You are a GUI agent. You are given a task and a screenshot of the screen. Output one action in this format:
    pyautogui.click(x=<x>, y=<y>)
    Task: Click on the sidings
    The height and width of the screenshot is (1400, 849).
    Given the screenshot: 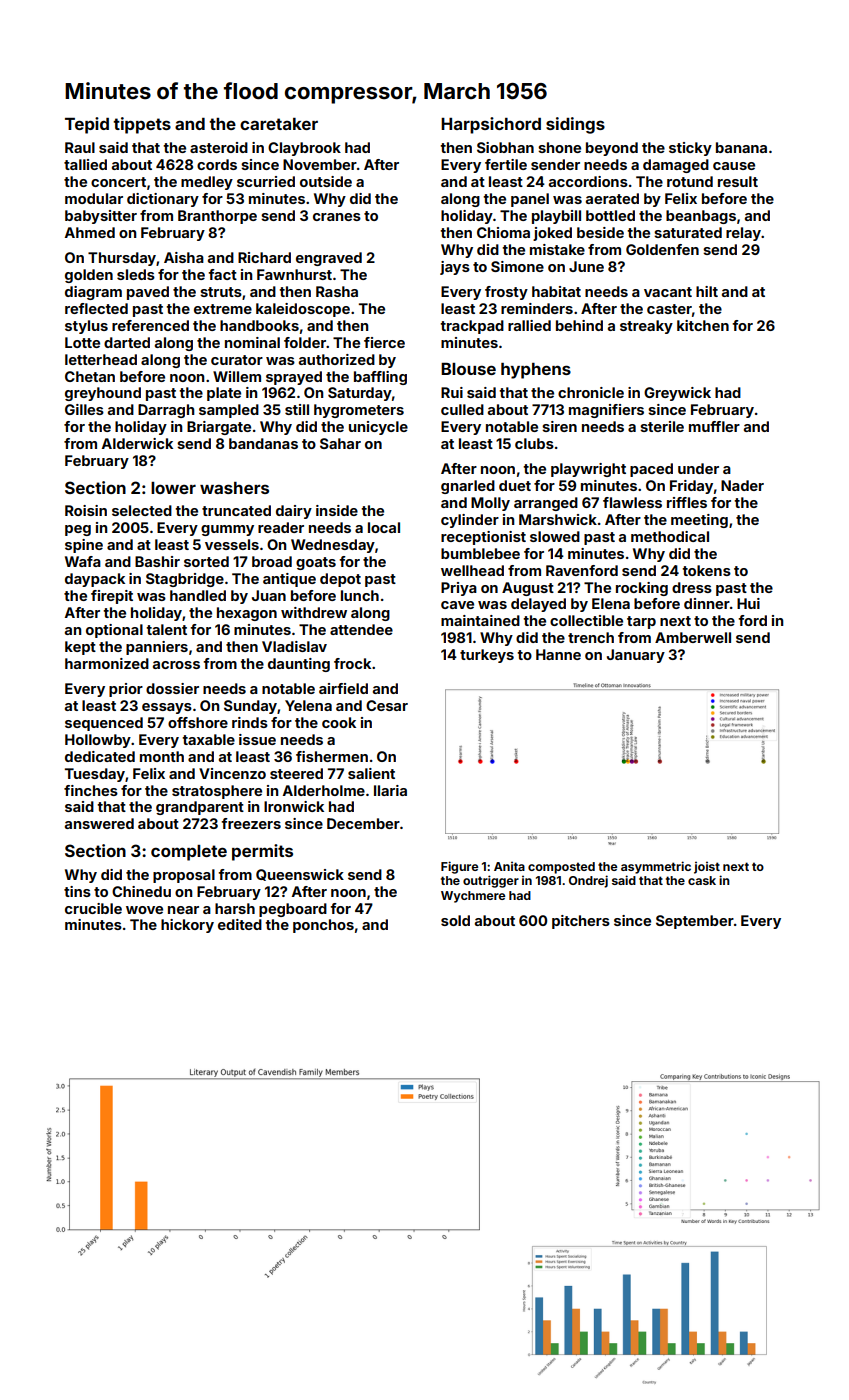 What is the action you would take?
    pyautogui.click(x=575, y=125)
